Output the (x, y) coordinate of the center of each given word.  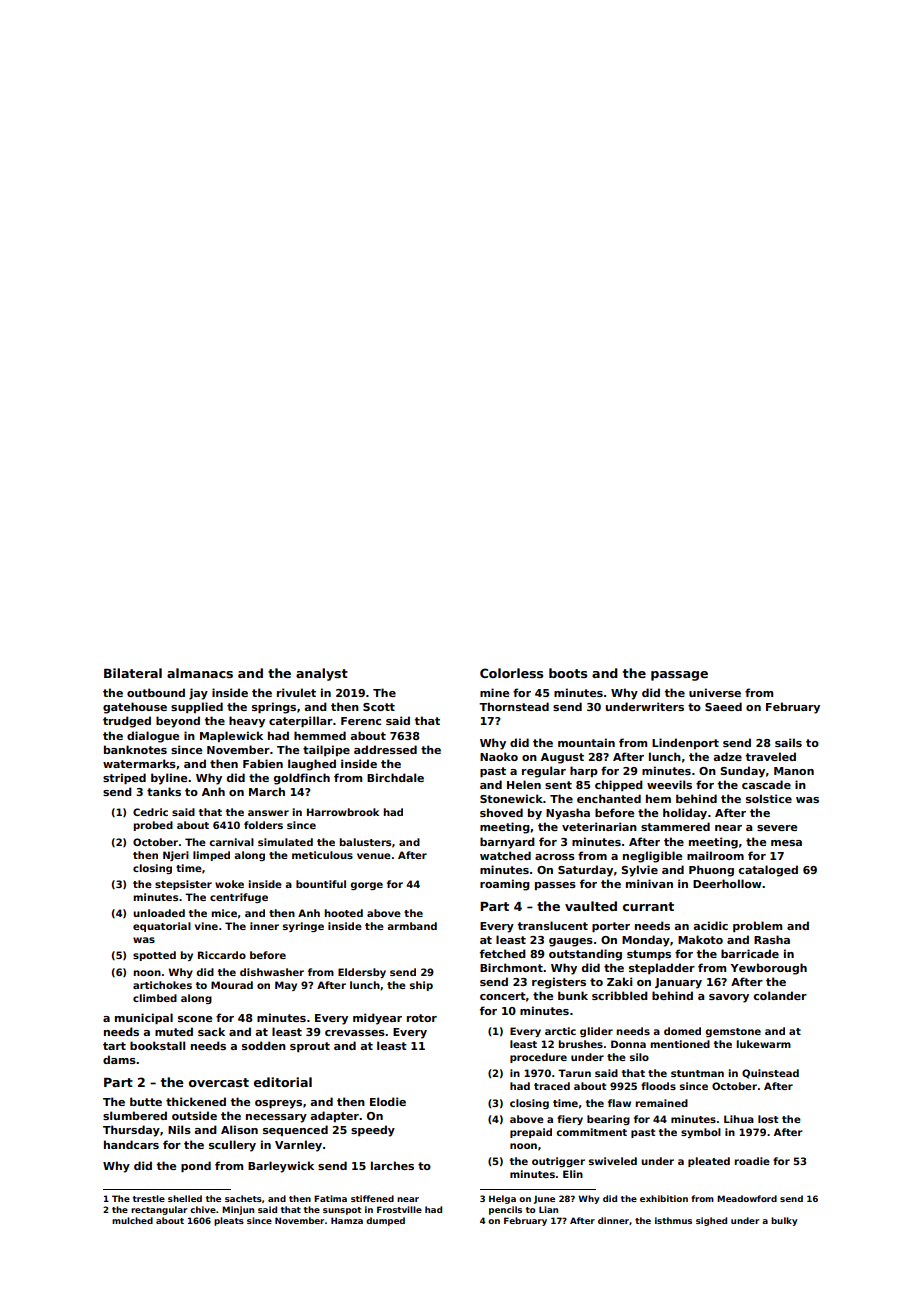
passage (679, 676)
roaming (505, 885)
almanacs (200, 673)
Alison (239, 1129)
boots (568, 673)
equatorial (162, 927)
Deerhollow (727, 883)
